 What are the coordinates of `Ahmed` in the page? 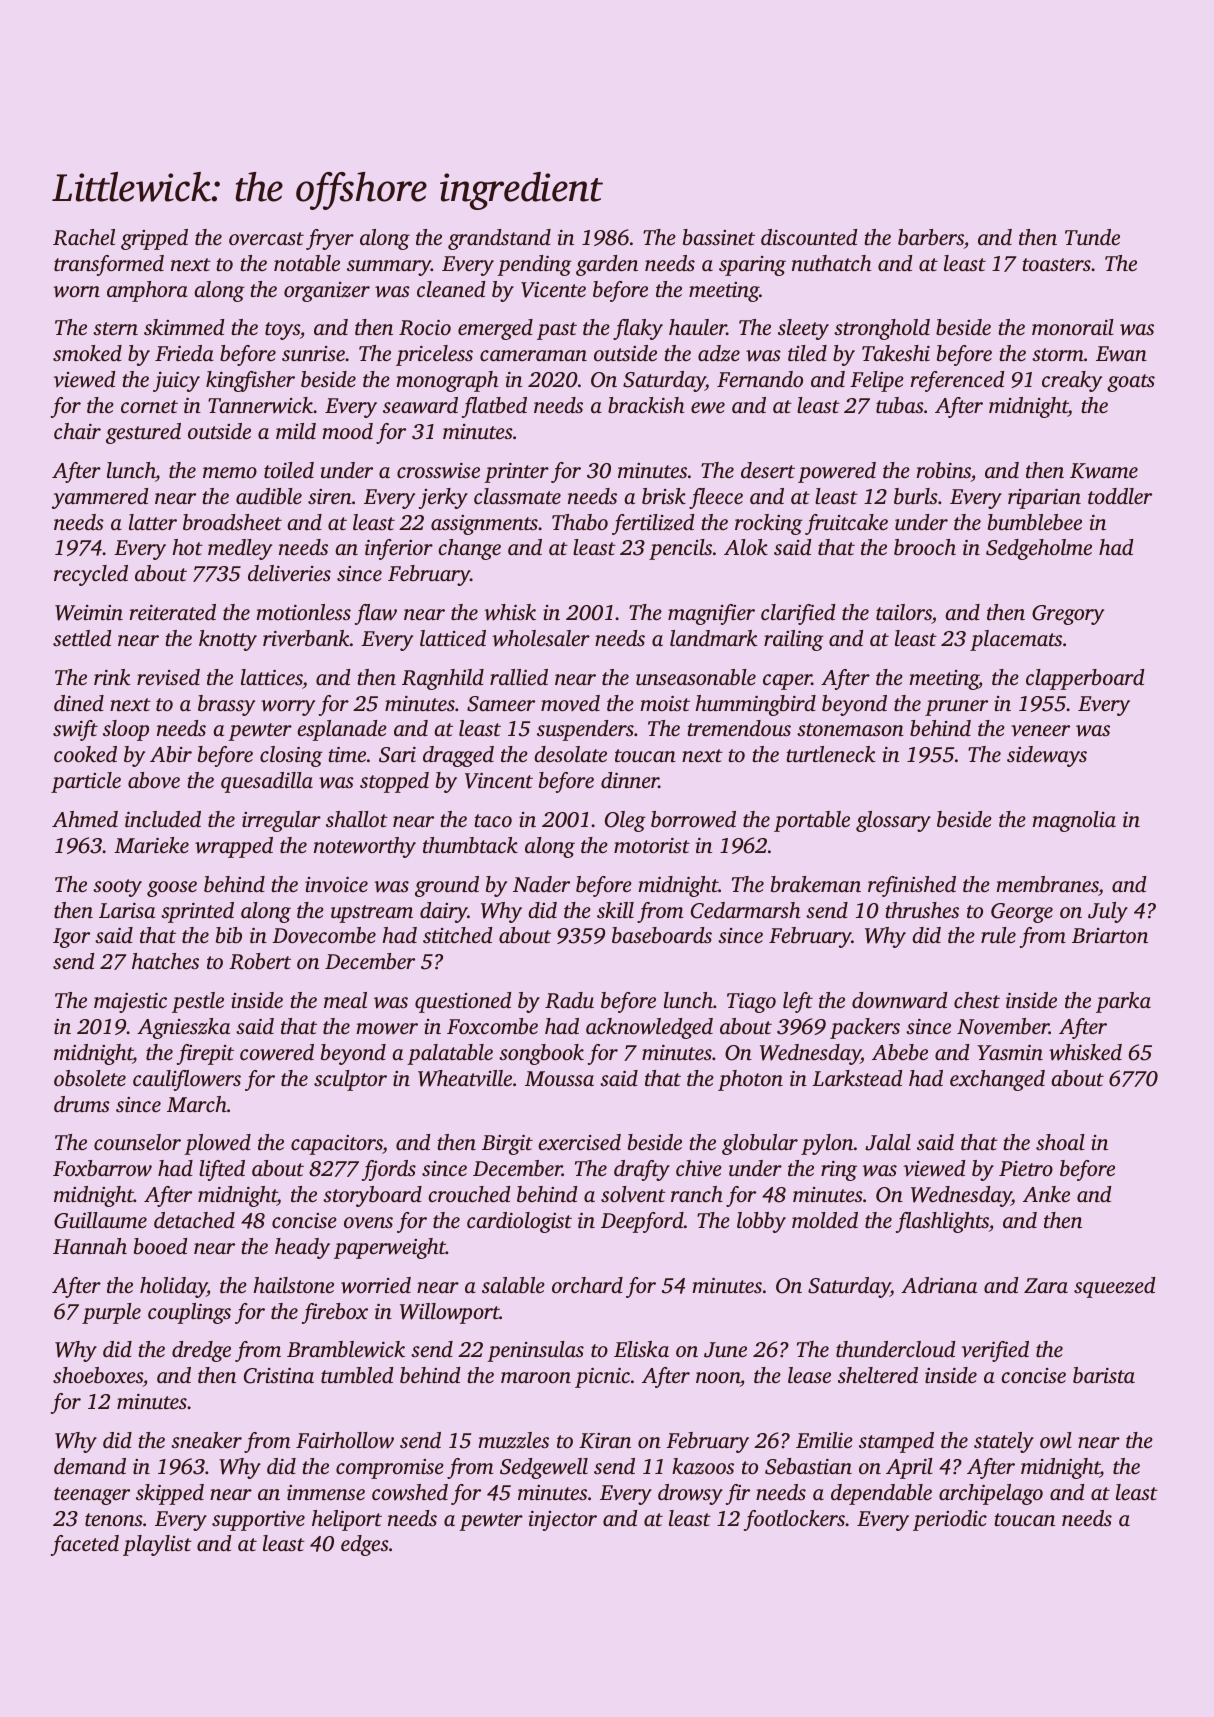 It's located at (85, 819).
